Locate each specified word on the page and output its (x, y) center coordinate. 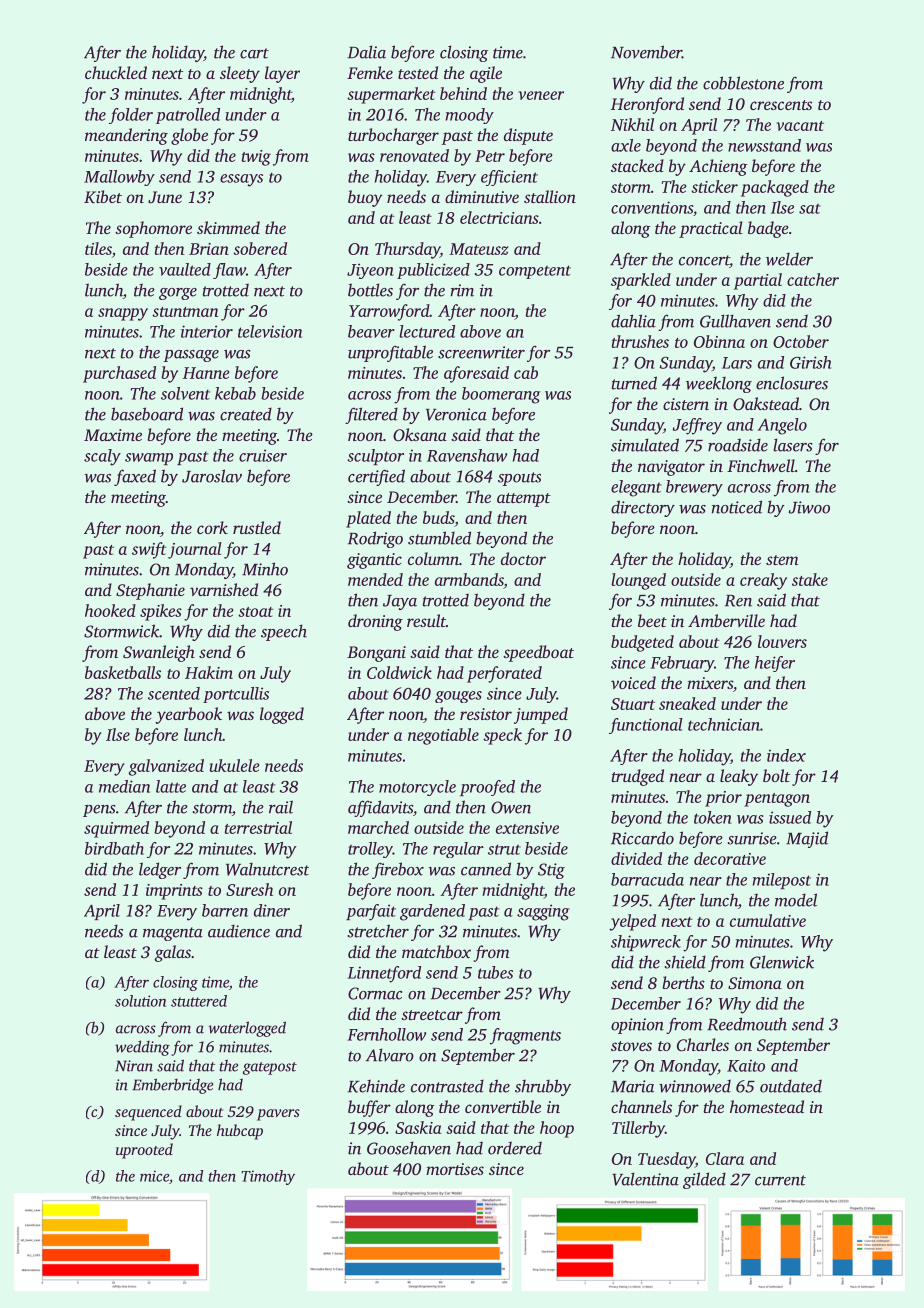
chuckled (116, 72)
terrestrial (258, 827)
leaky (739, 777)
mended (375, 579)
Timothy (268, 1177)
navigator (671, 468)
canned (486, 869)
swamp (149, 459)
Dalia (366, 52)
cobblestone (743, 83)
